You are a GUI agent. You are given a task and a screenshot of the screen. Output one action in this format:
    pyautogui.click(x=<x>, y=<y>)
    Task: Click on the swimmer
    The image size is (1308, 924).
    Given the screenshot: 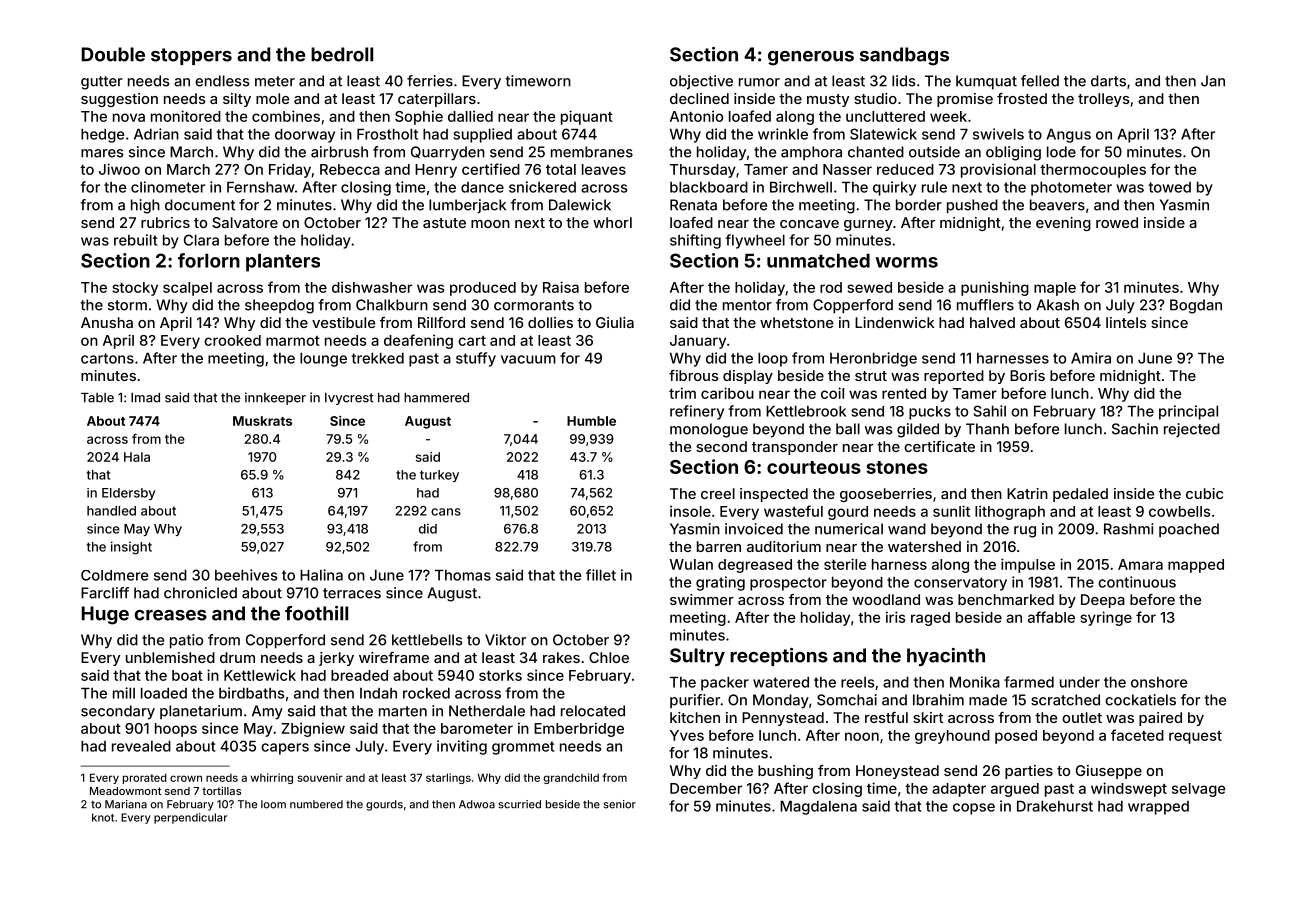 What is the action you would take?
    pyautogui.click(x=702, y=599)
